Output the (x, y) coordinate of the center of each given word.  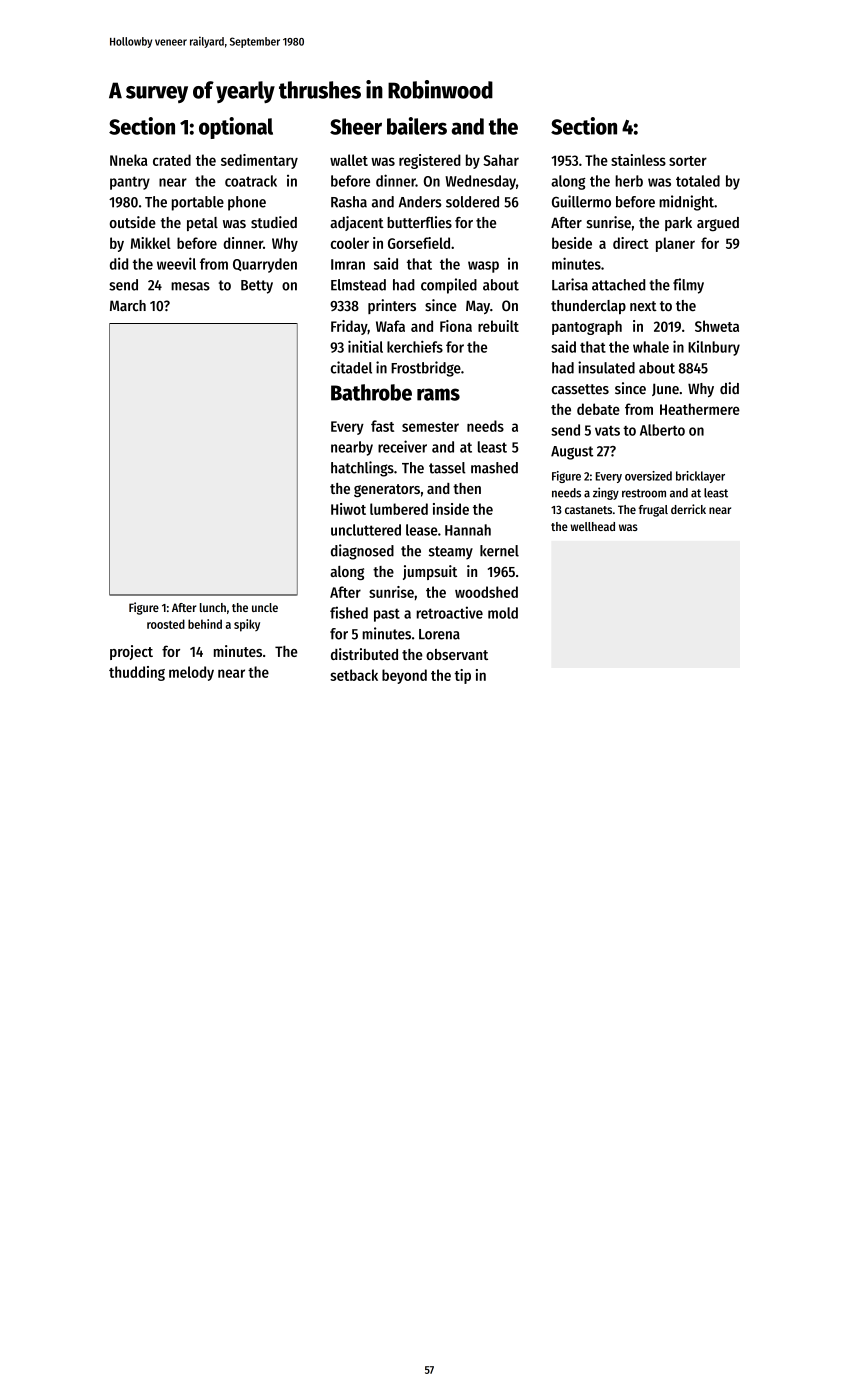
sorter (688, 161)
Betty (257, 287)
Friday (349, 327)
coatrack (251, 181)
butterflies (419, 222)
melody (191, 673)
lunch (213, 607)
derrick (688, 509)
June (665, 389)
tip (462, 676)
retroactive (450, 612)
